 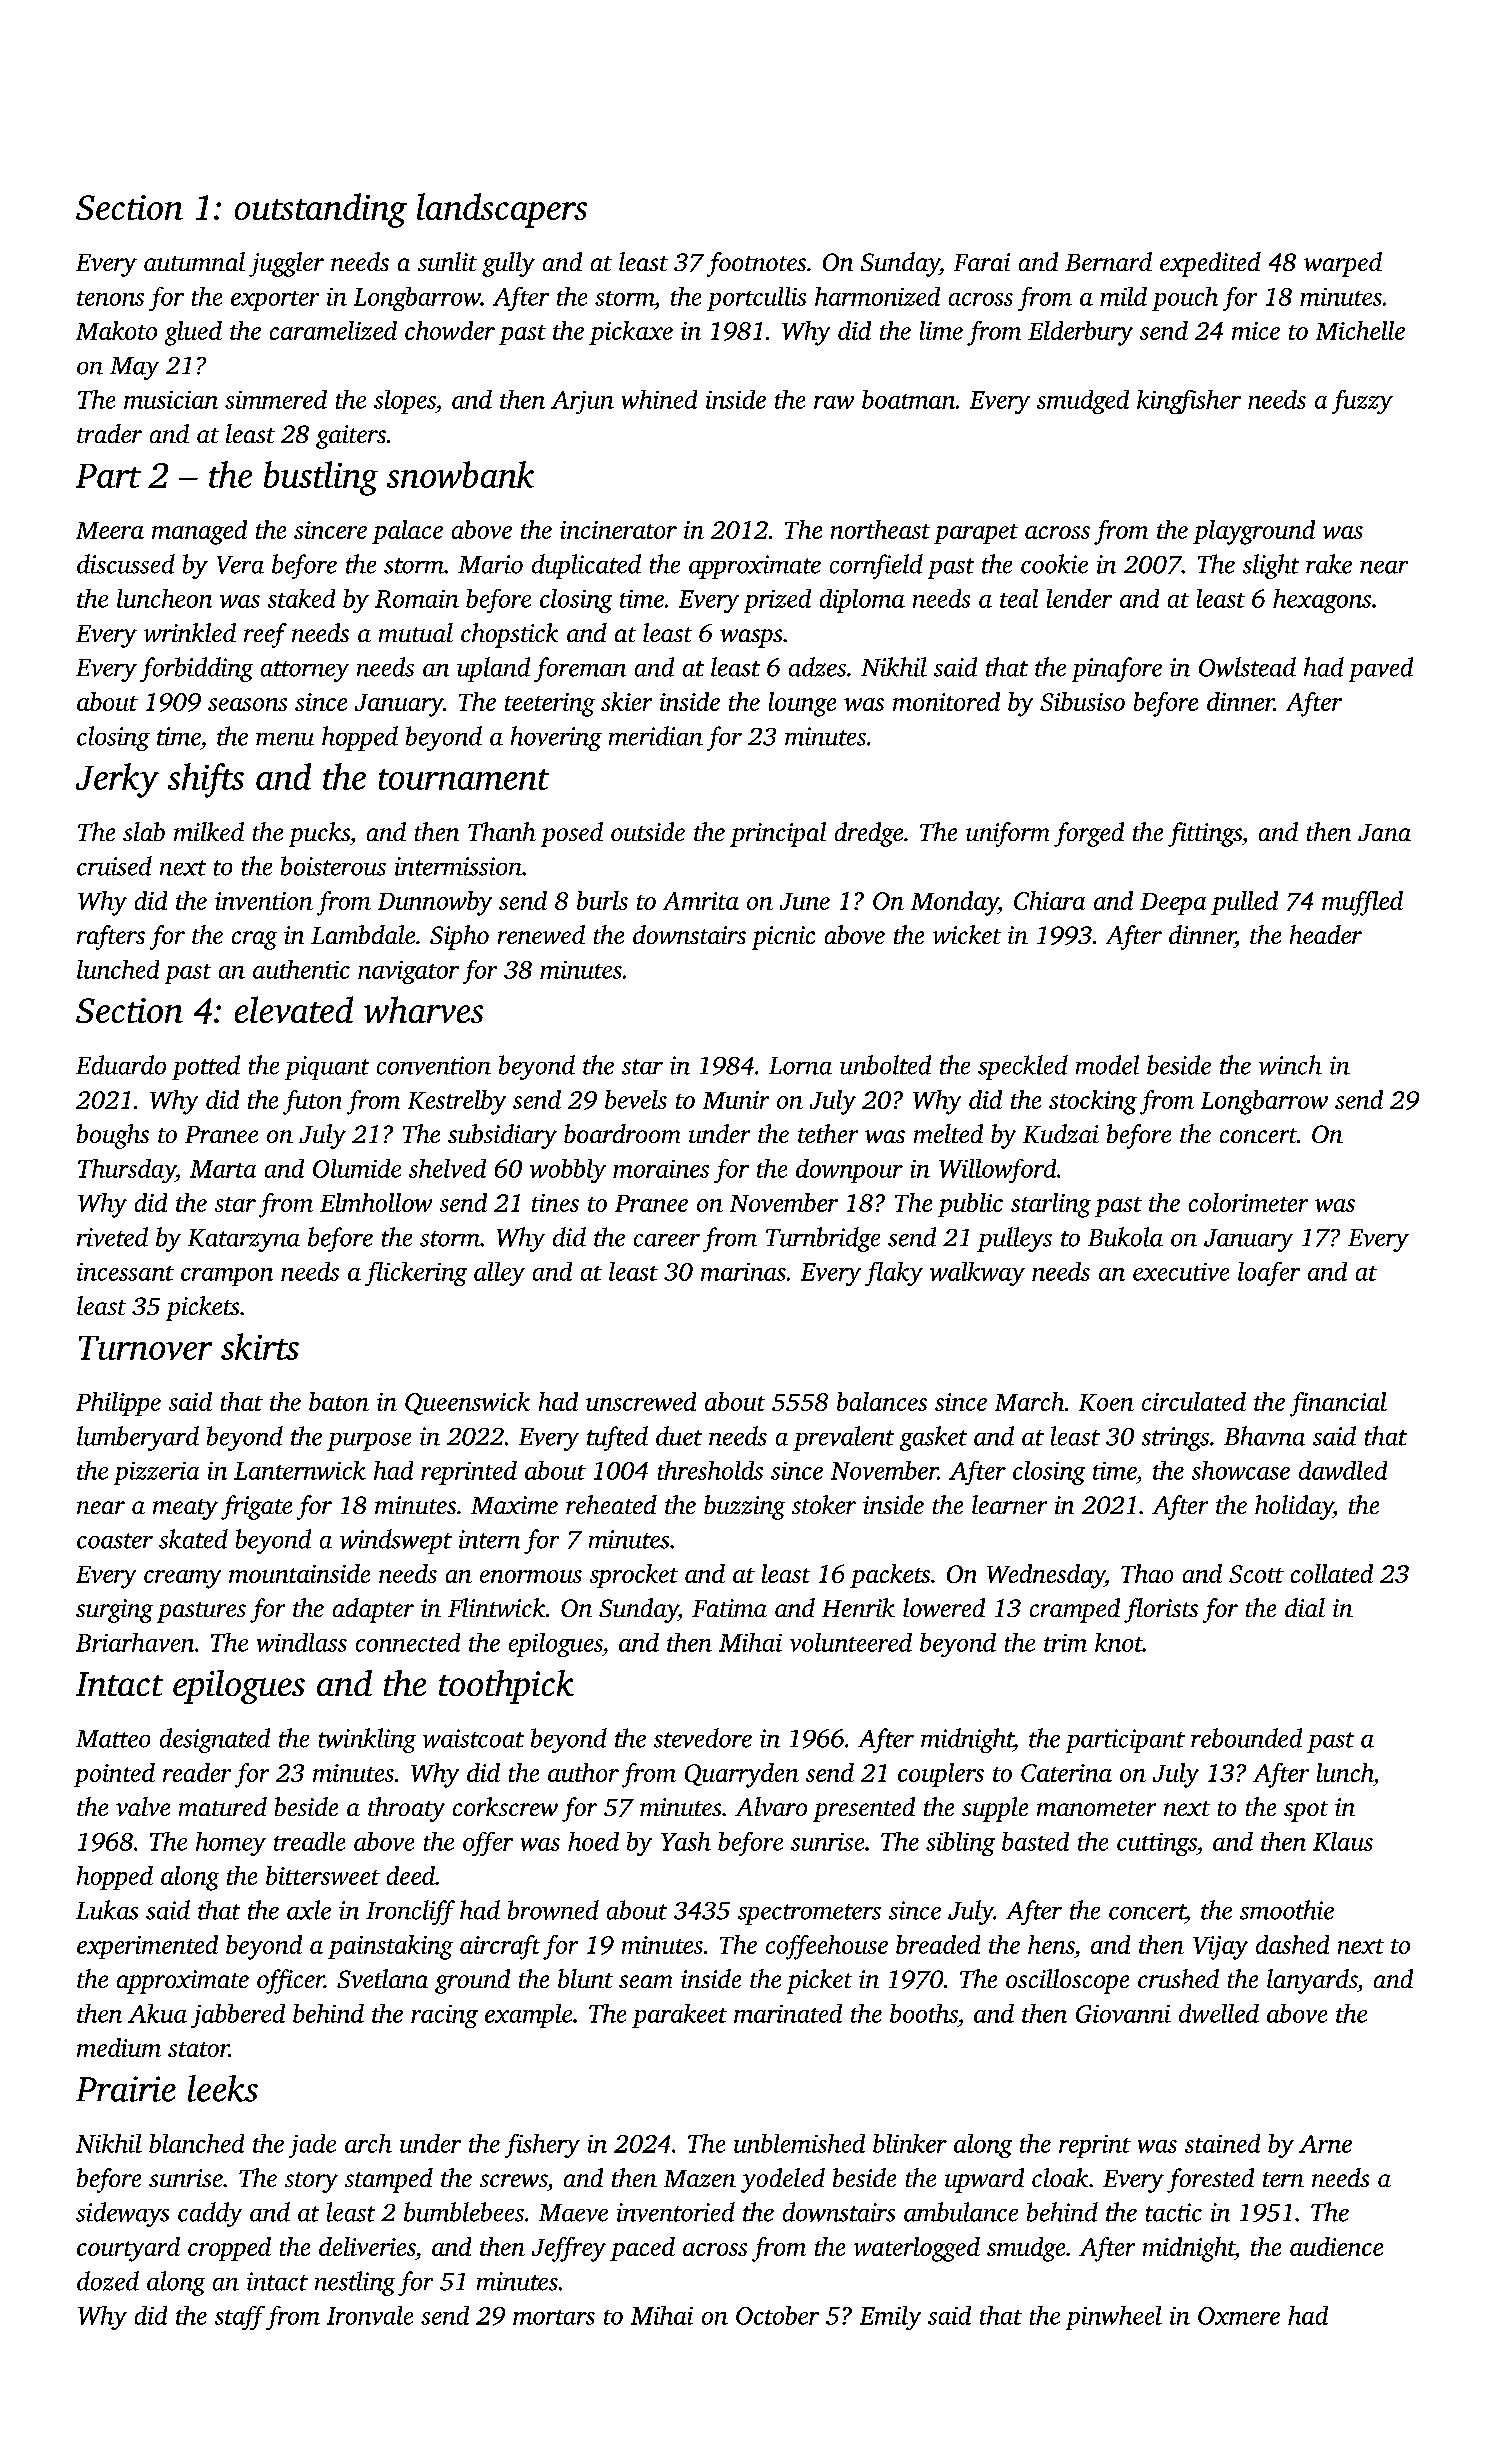 What do you see at coordinates (260, 1346) in the screenshot?
I see `skirts` at bounding box center [260, 1346].
